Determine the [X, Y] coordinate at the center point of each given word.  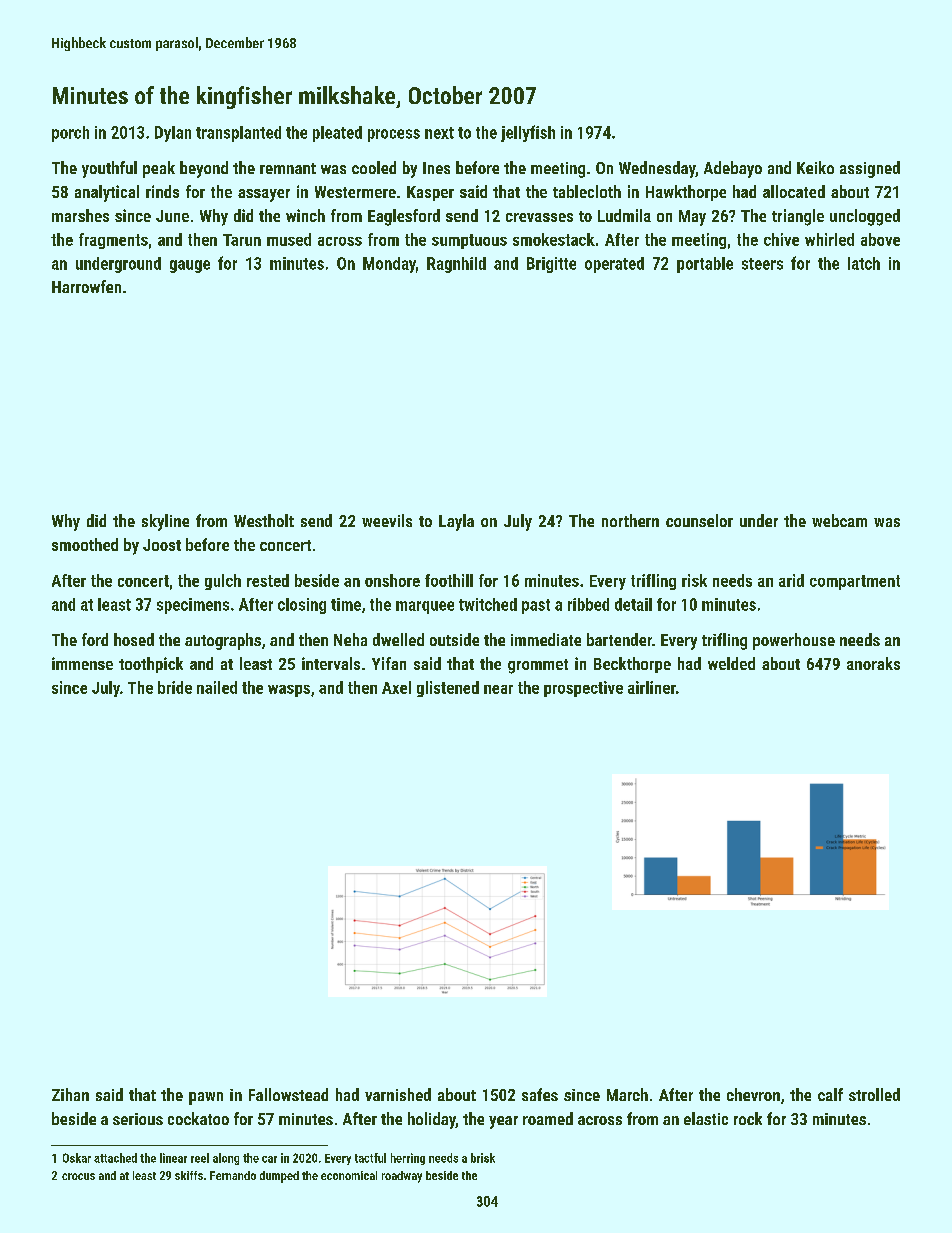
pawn [206, 1098]
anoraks [873, 663]
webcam [839, 520]
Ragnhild [456, 265]
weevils [387, 520]
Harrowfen [86, 286]
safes [540, 1094]
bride [175, 687]
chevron [753, 1094]
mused [289, 239]
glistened [448, 689]
